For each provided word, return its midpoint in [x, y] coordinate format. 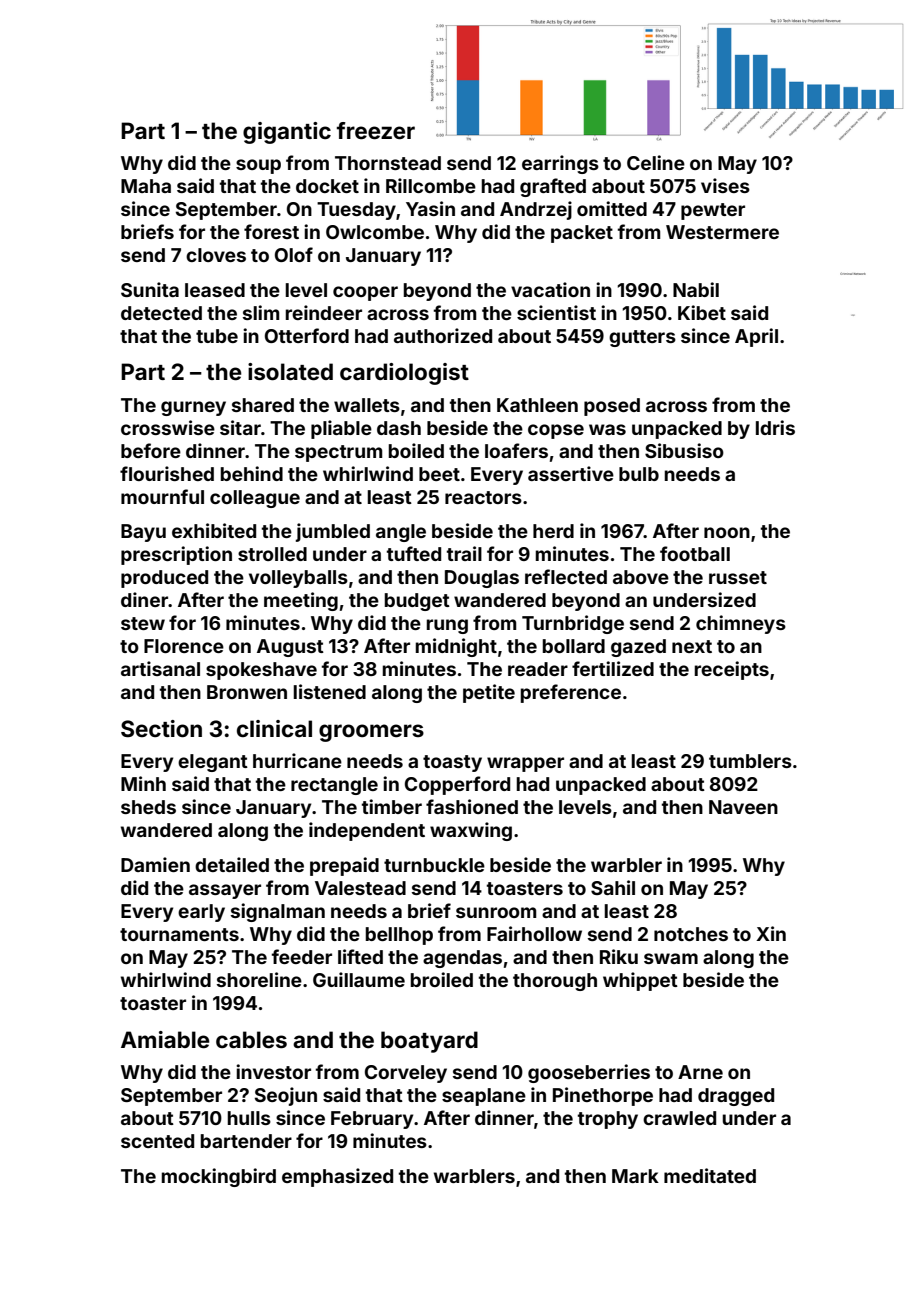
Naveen [743, 807]
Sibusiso [684, 450]
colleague [255, 499]
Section [161, 728]
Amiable [165, 1039]
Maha [146, 186]
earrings [560, 164]
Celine [656, 162]
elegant [213, 763]
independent [367, 831]
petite [489, 693]
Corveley [406, 1074]
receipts [732, 670]
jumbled [333, 532]
